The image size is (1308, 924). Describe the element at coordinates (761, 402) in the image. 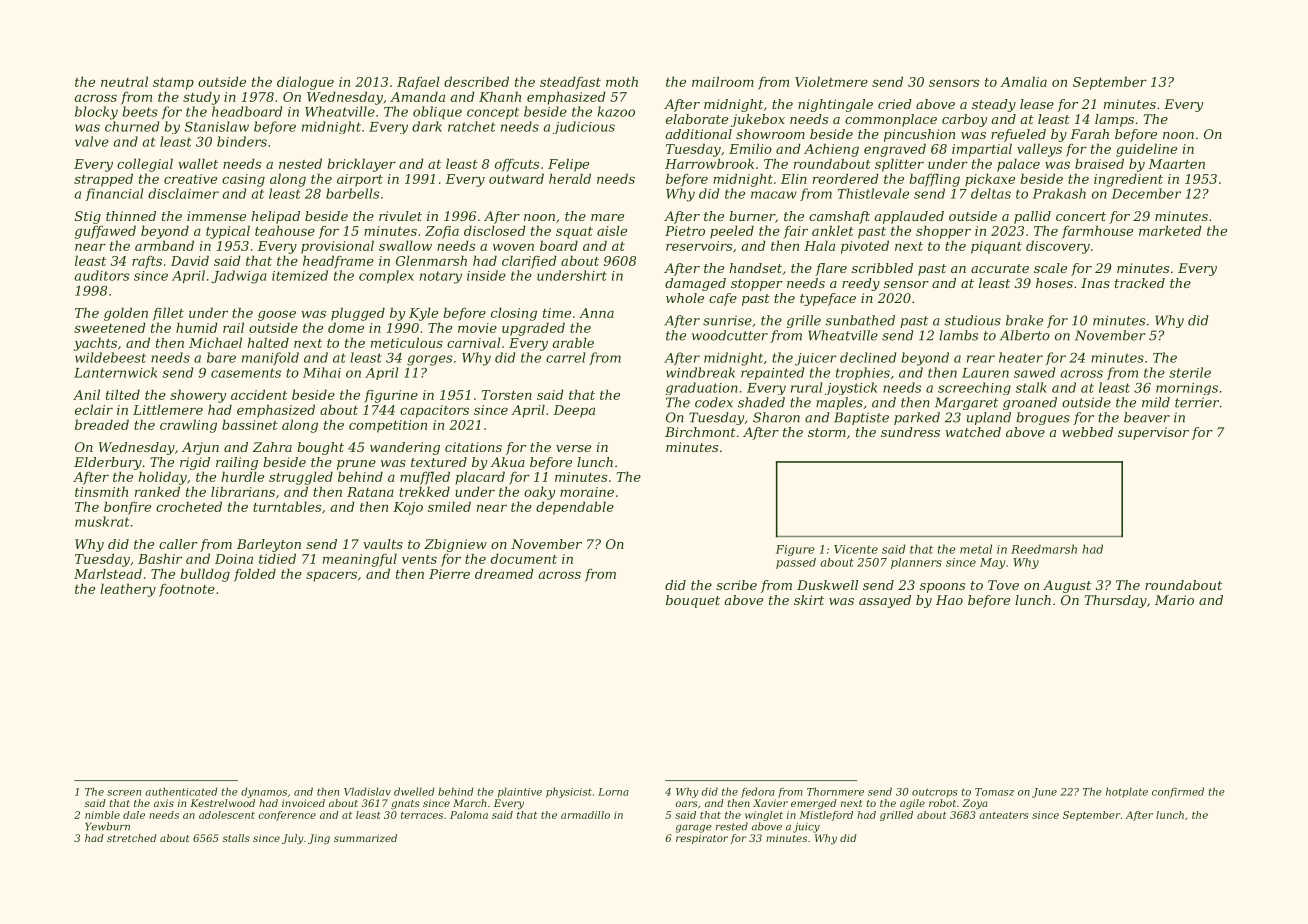

I see `shaded` at that location.
